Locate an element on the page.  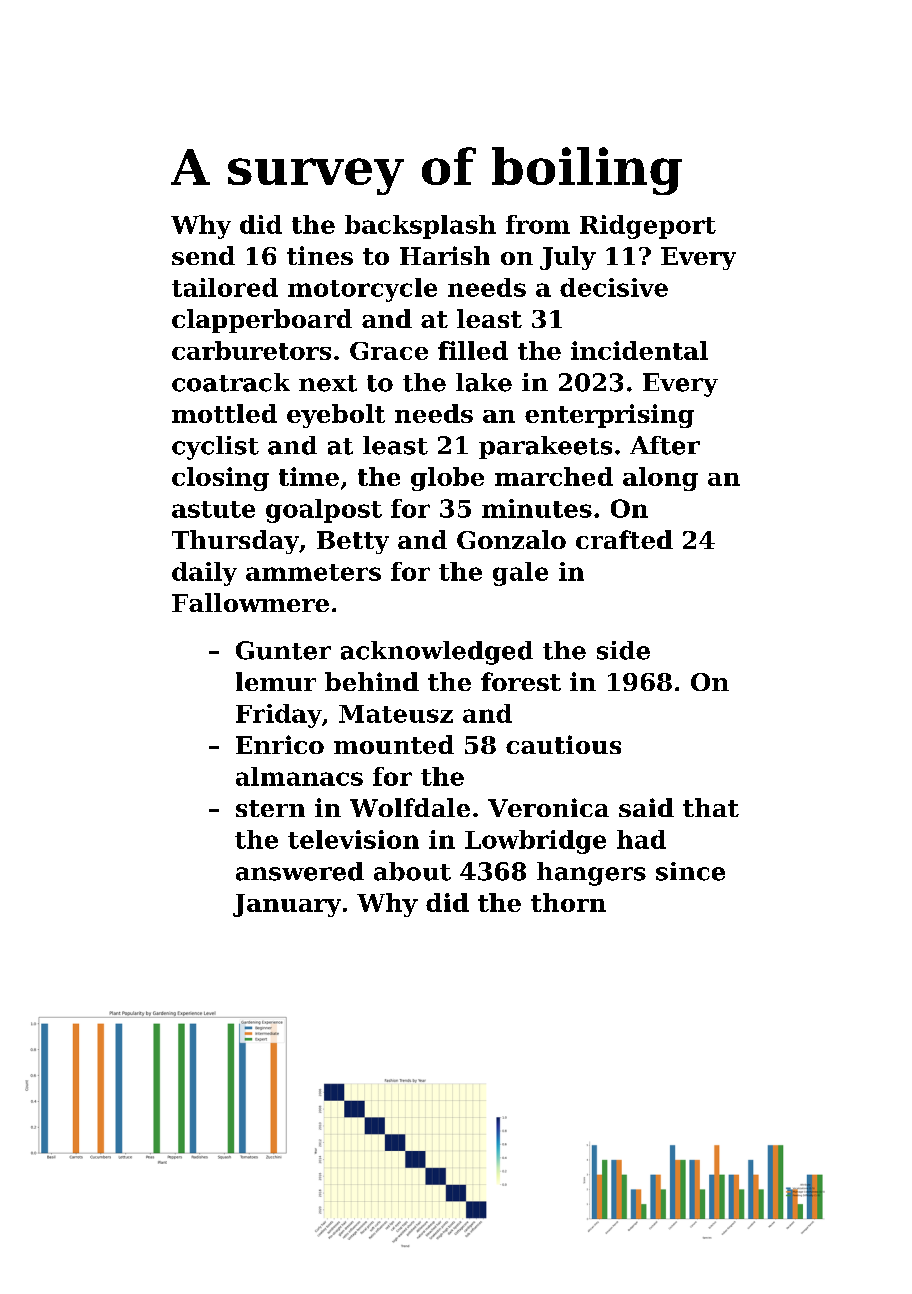
globe is located at coordinates (447, 479).
